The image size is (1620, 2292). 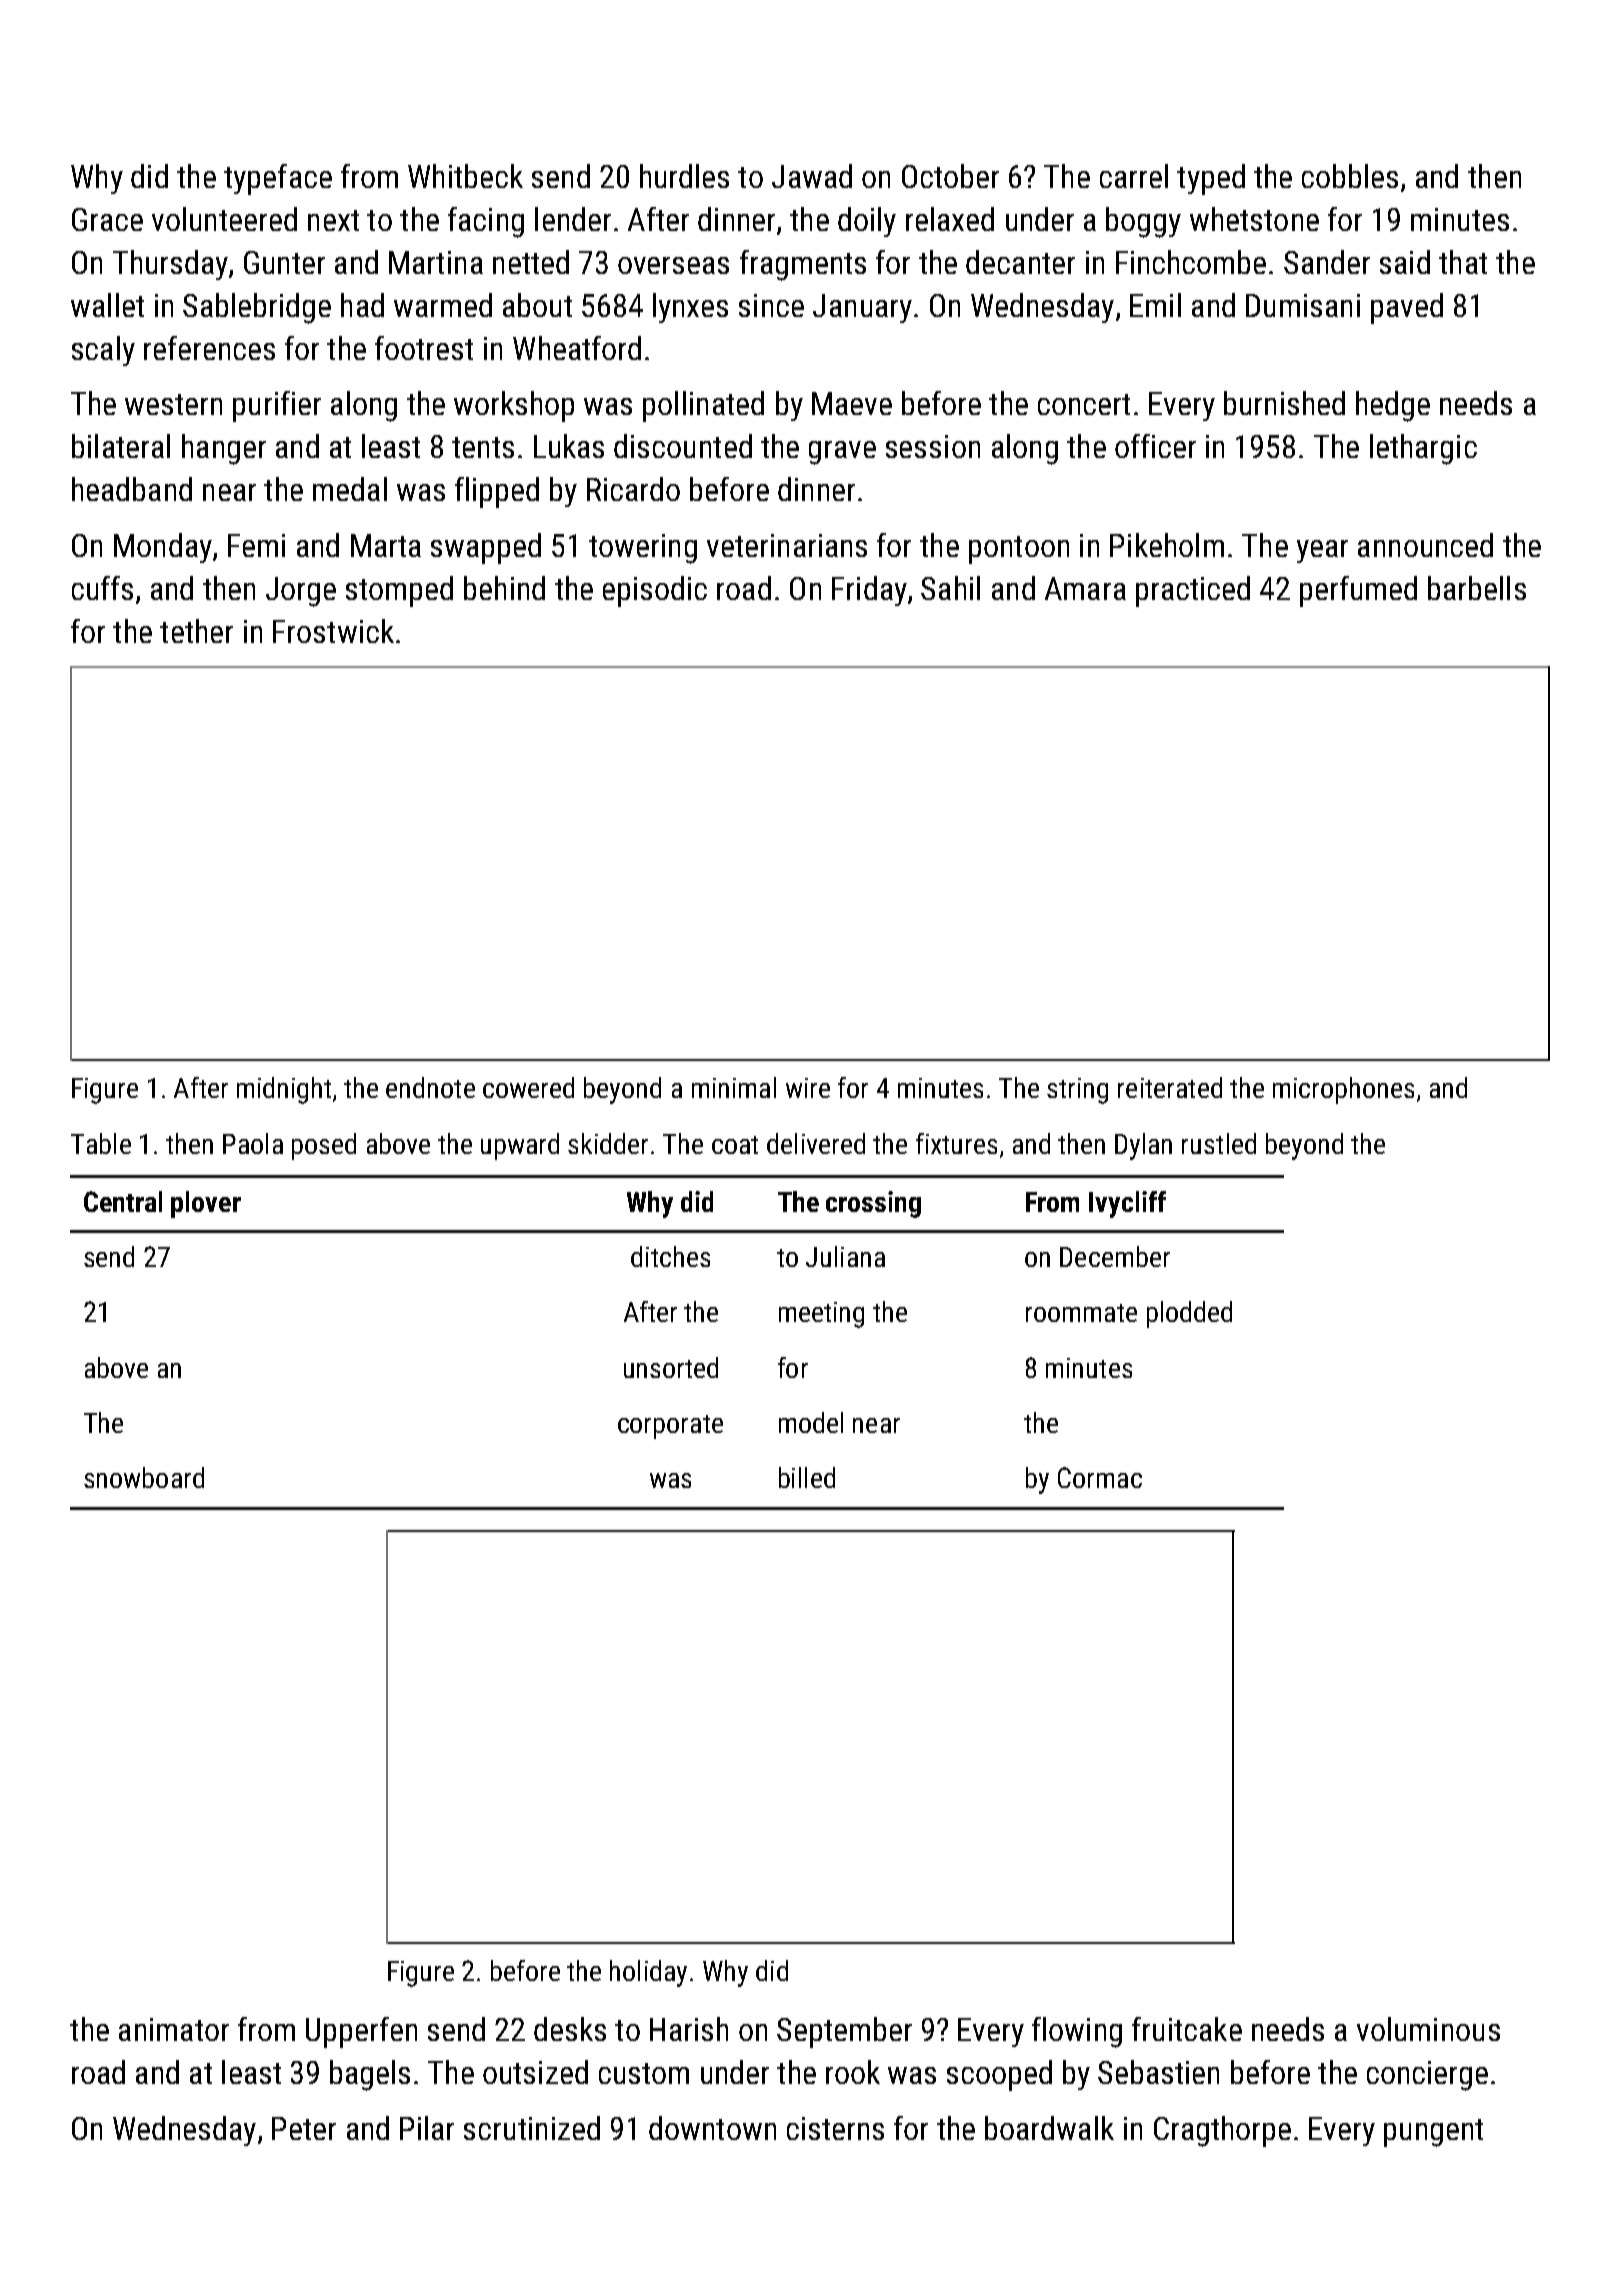 I want to click on corporate, so click(x=670, y=1427).
